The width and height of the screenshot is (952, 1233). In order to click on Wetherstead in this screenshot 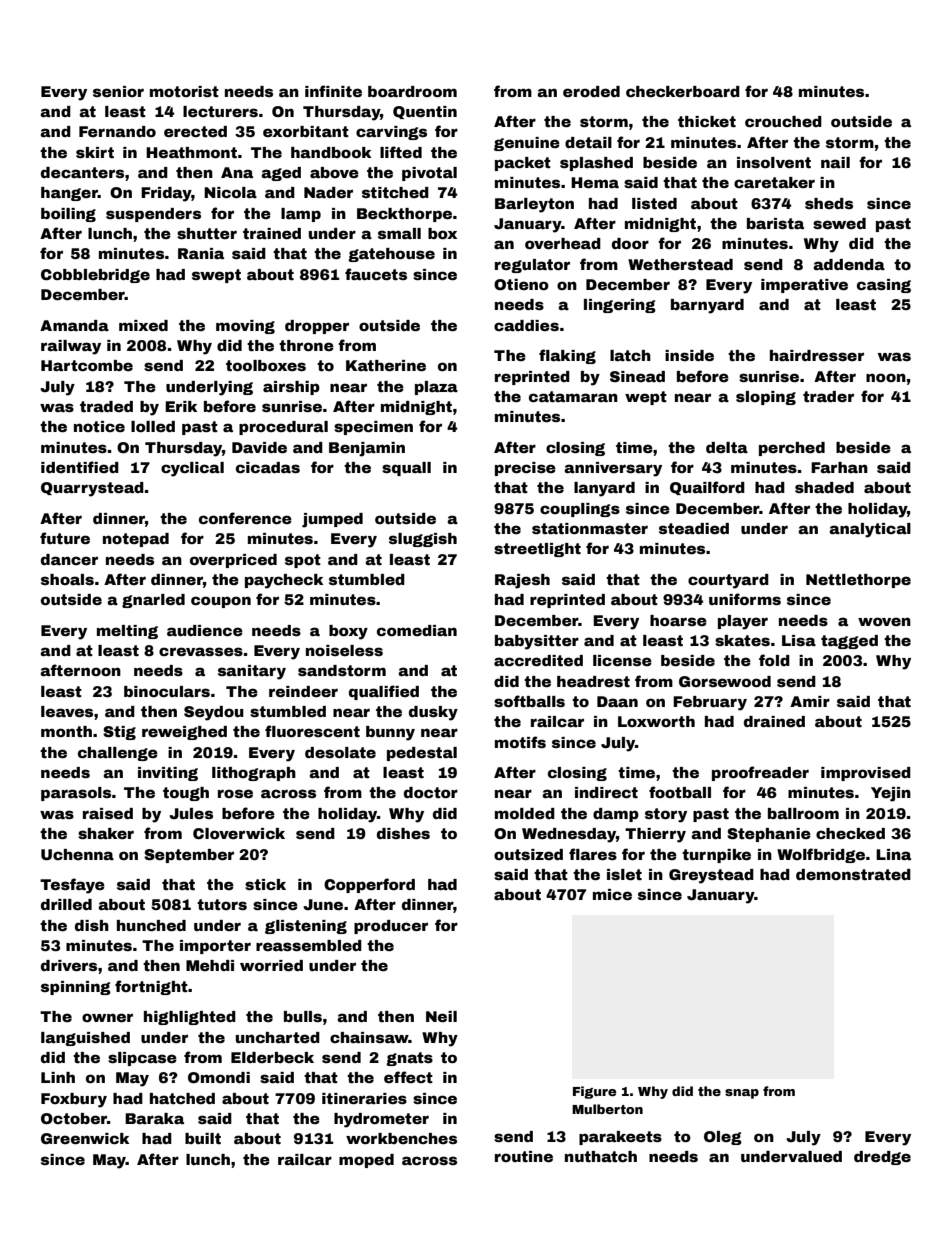, I will do `click(680, 264)`.
